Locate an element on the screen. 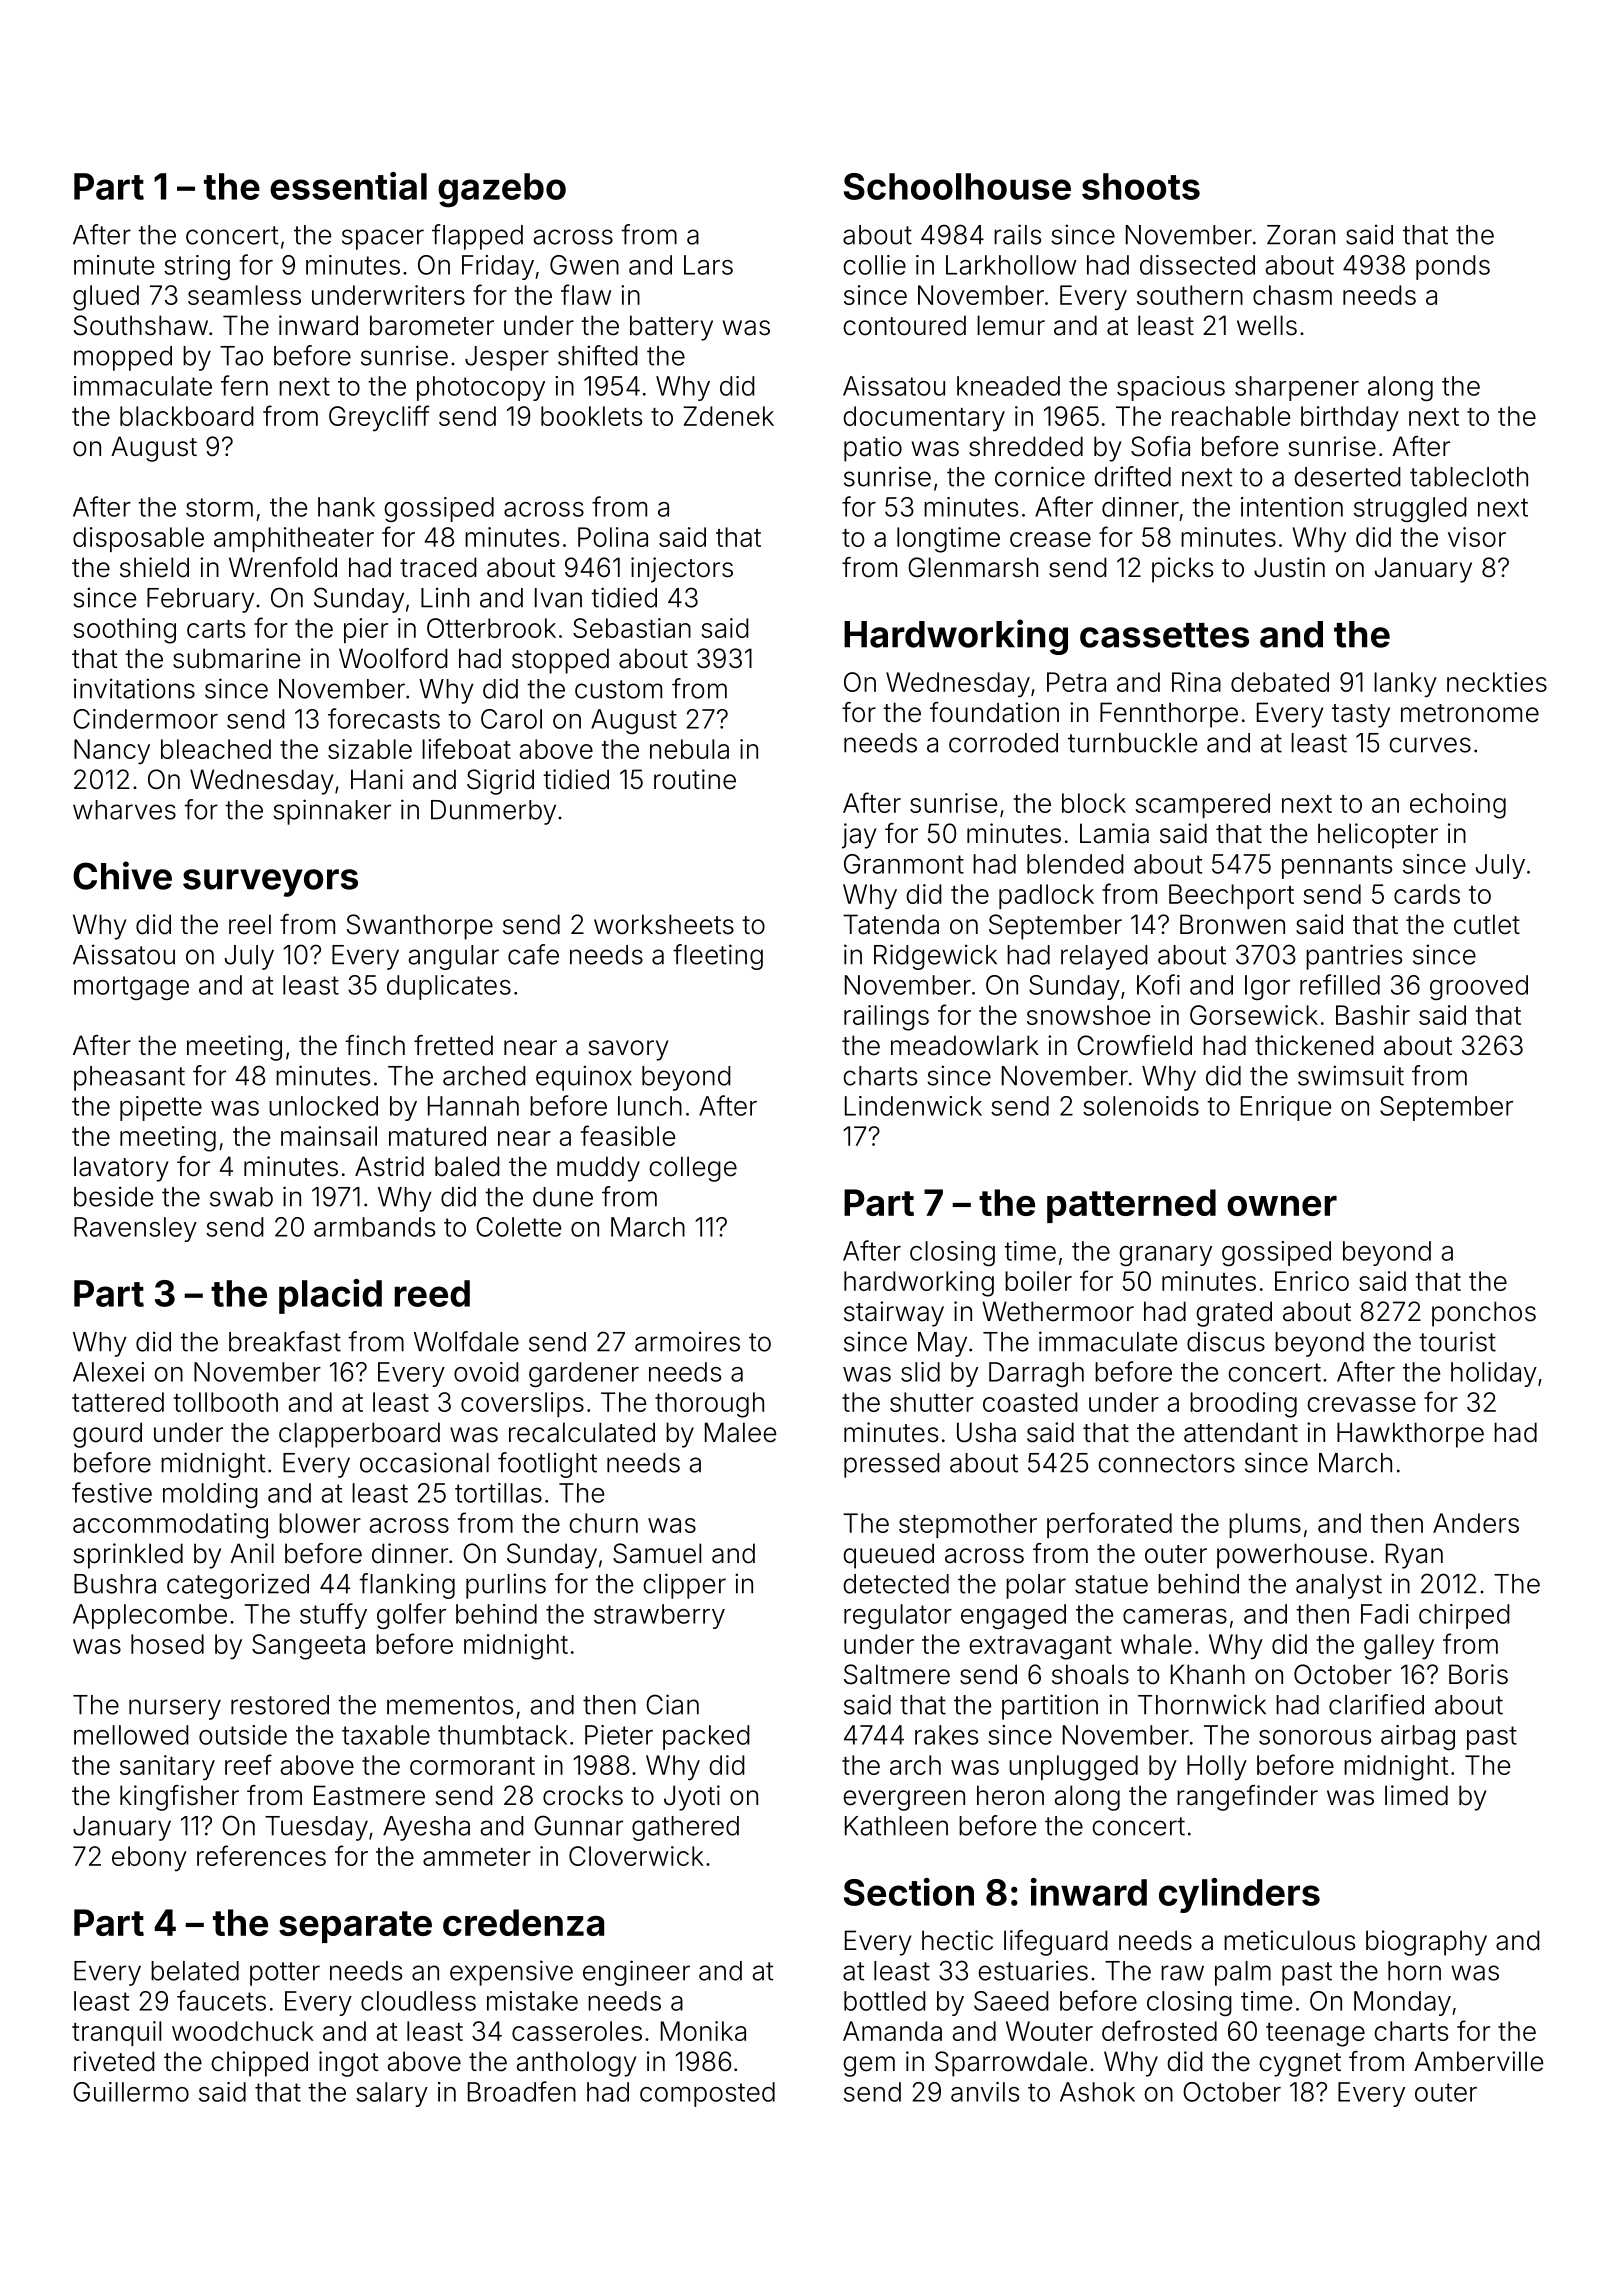  shoots is located at coordinates (1141, 186).
